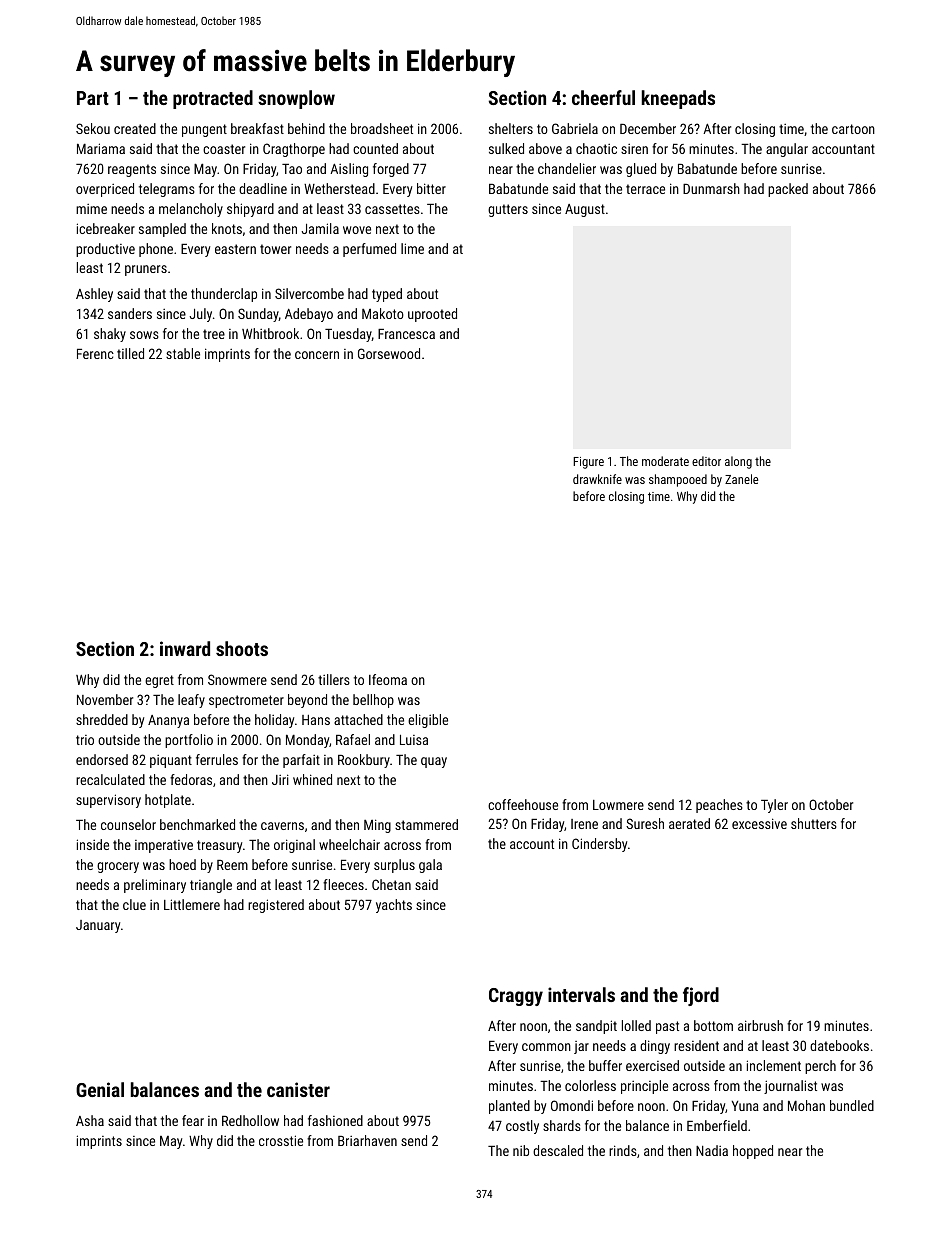  What do you see at coordinates (618, 805) in the screenshot?
I see `Lowmere` at bounding box center [618, 805].
